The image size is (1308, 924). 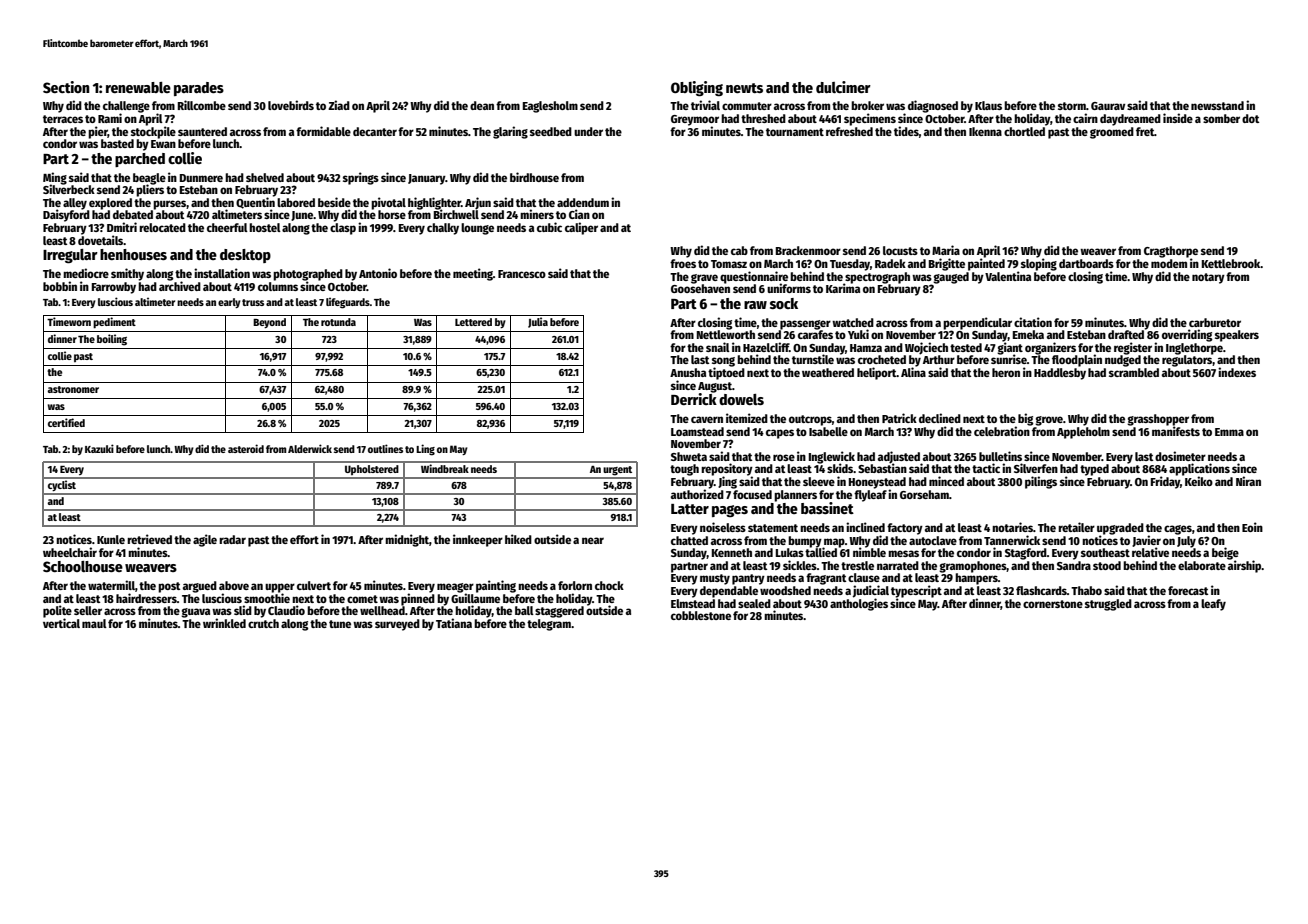 I want to click on astronomer, so click(x=73, y=389).
